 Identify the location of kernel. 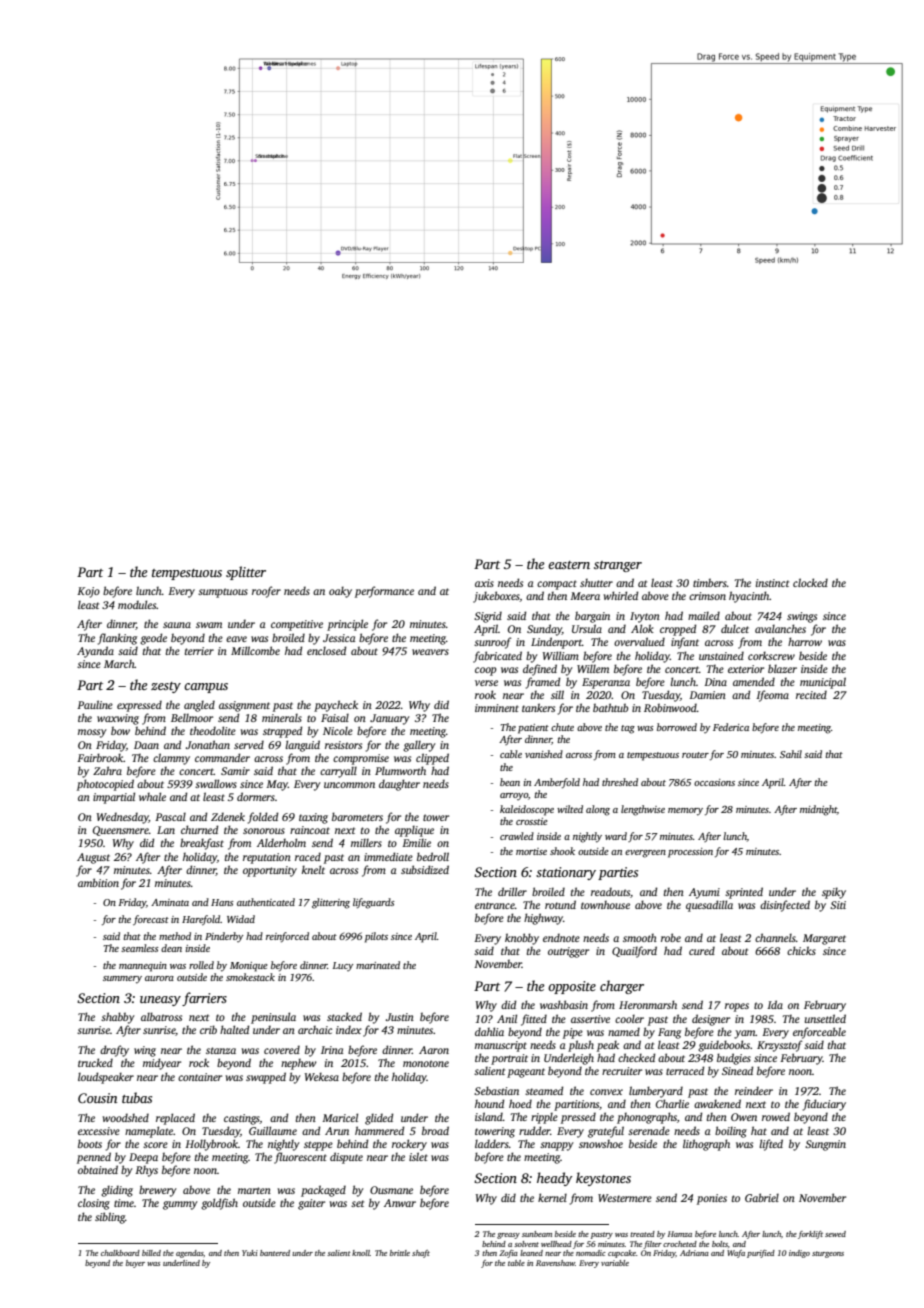
(552, 1197).
